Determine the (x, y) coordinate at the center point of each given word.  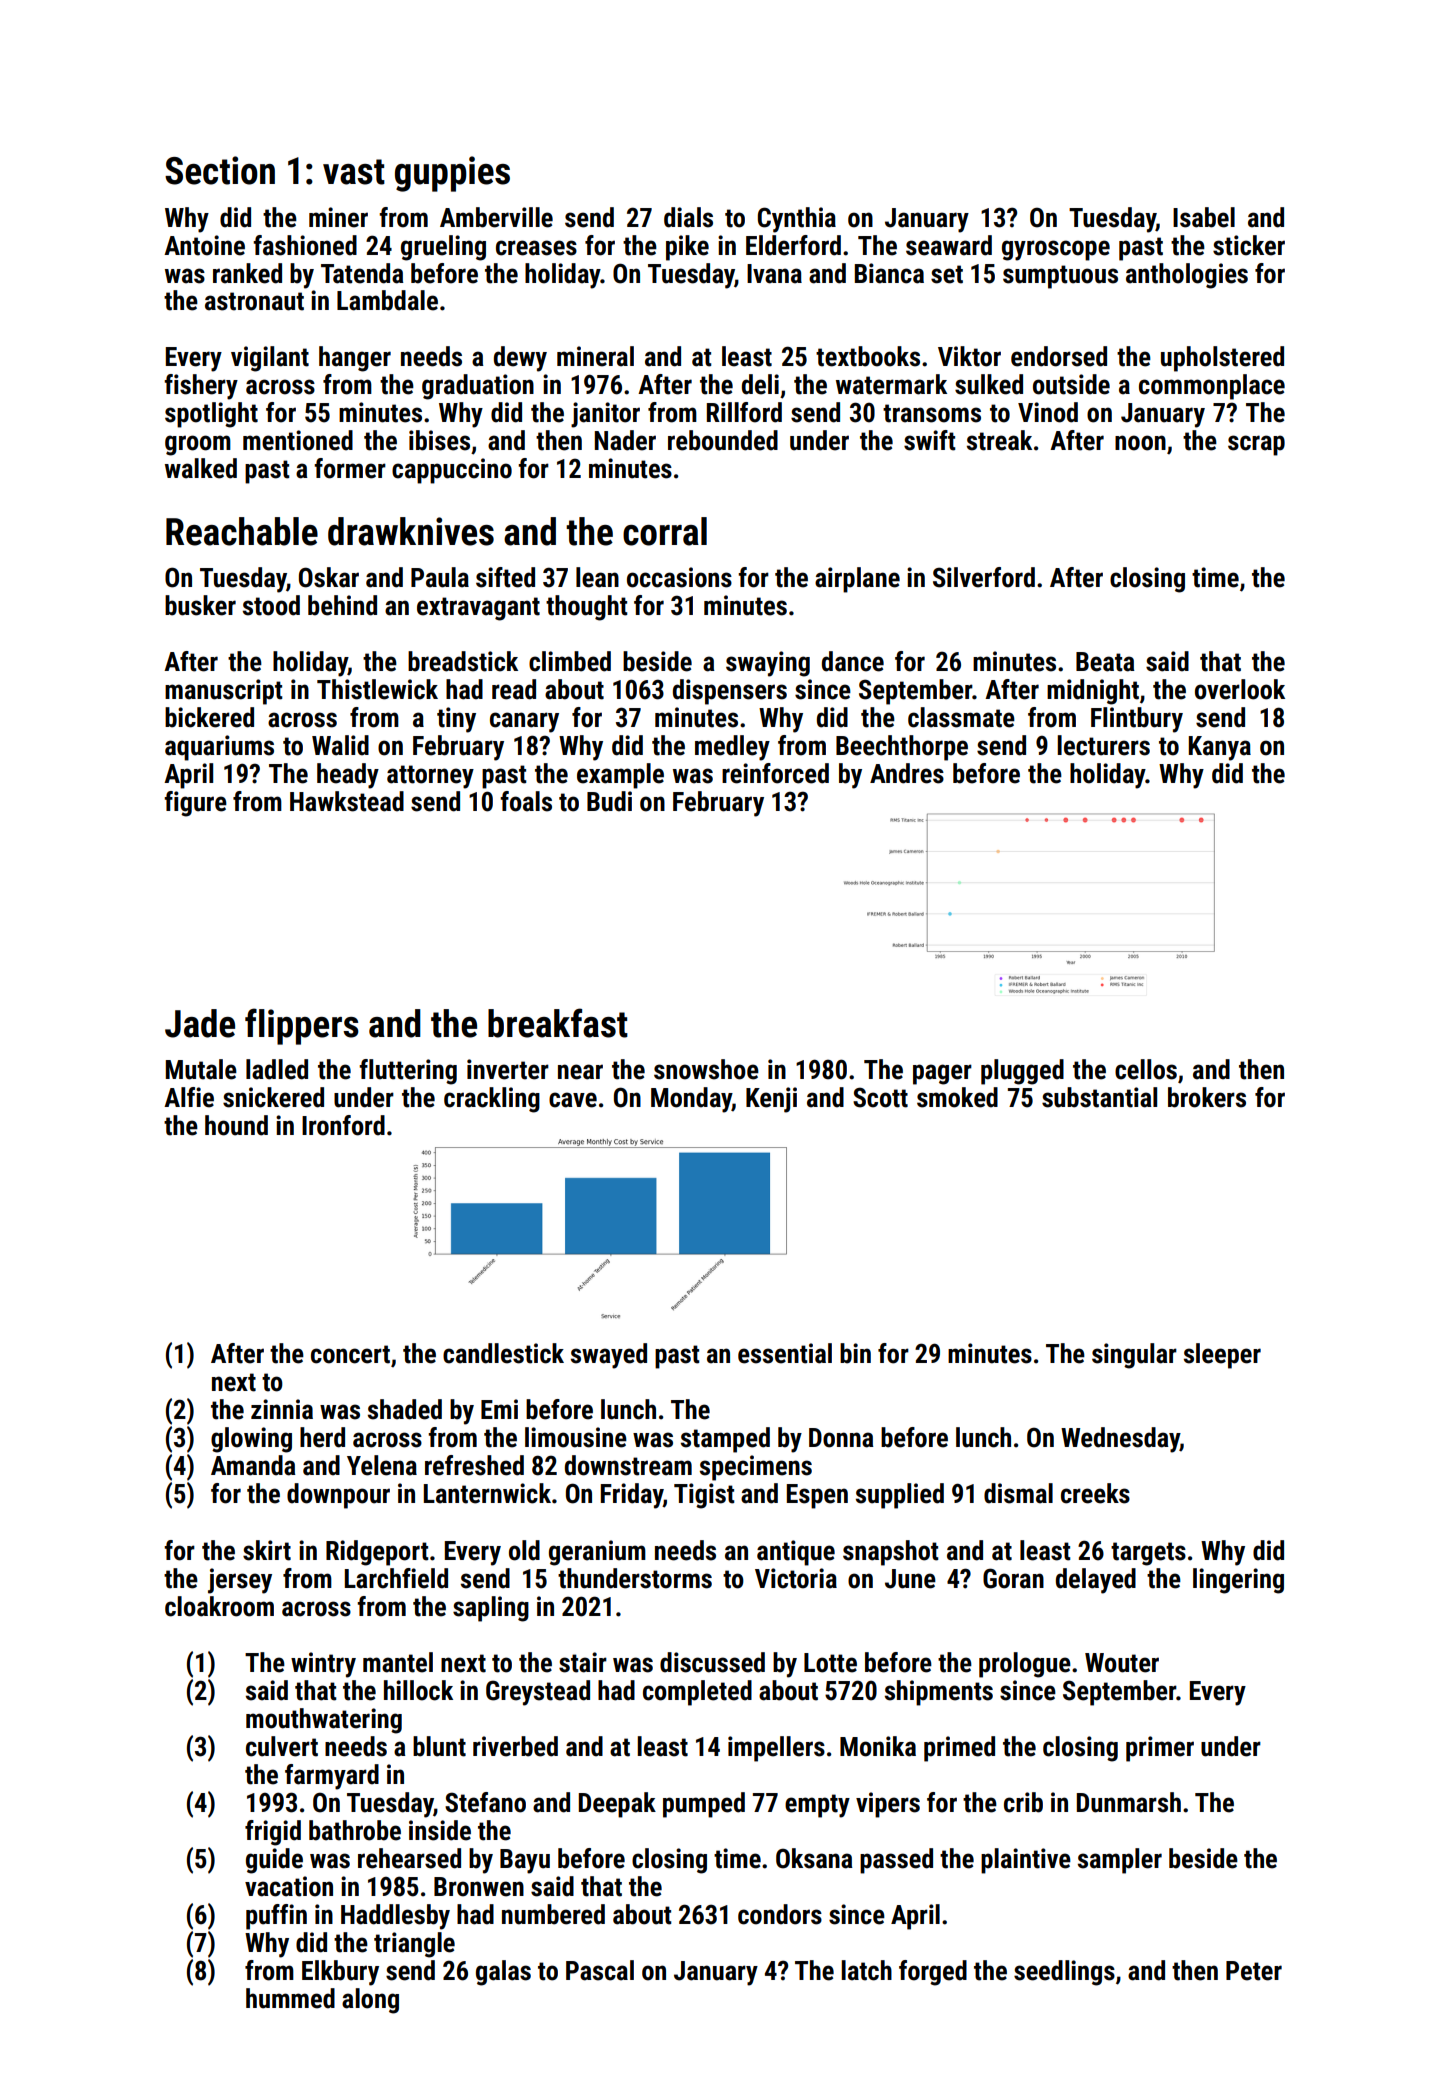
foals (526, 801)
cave (573, 1100)
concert (350, 1354)
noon (1140, 443)
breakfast (558, 1023)
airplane (857, 580)
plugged (1022, 1072)
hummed (290, 1998)
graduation (478, 387)
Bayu (525, 1861)
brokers (1207, 1097)
